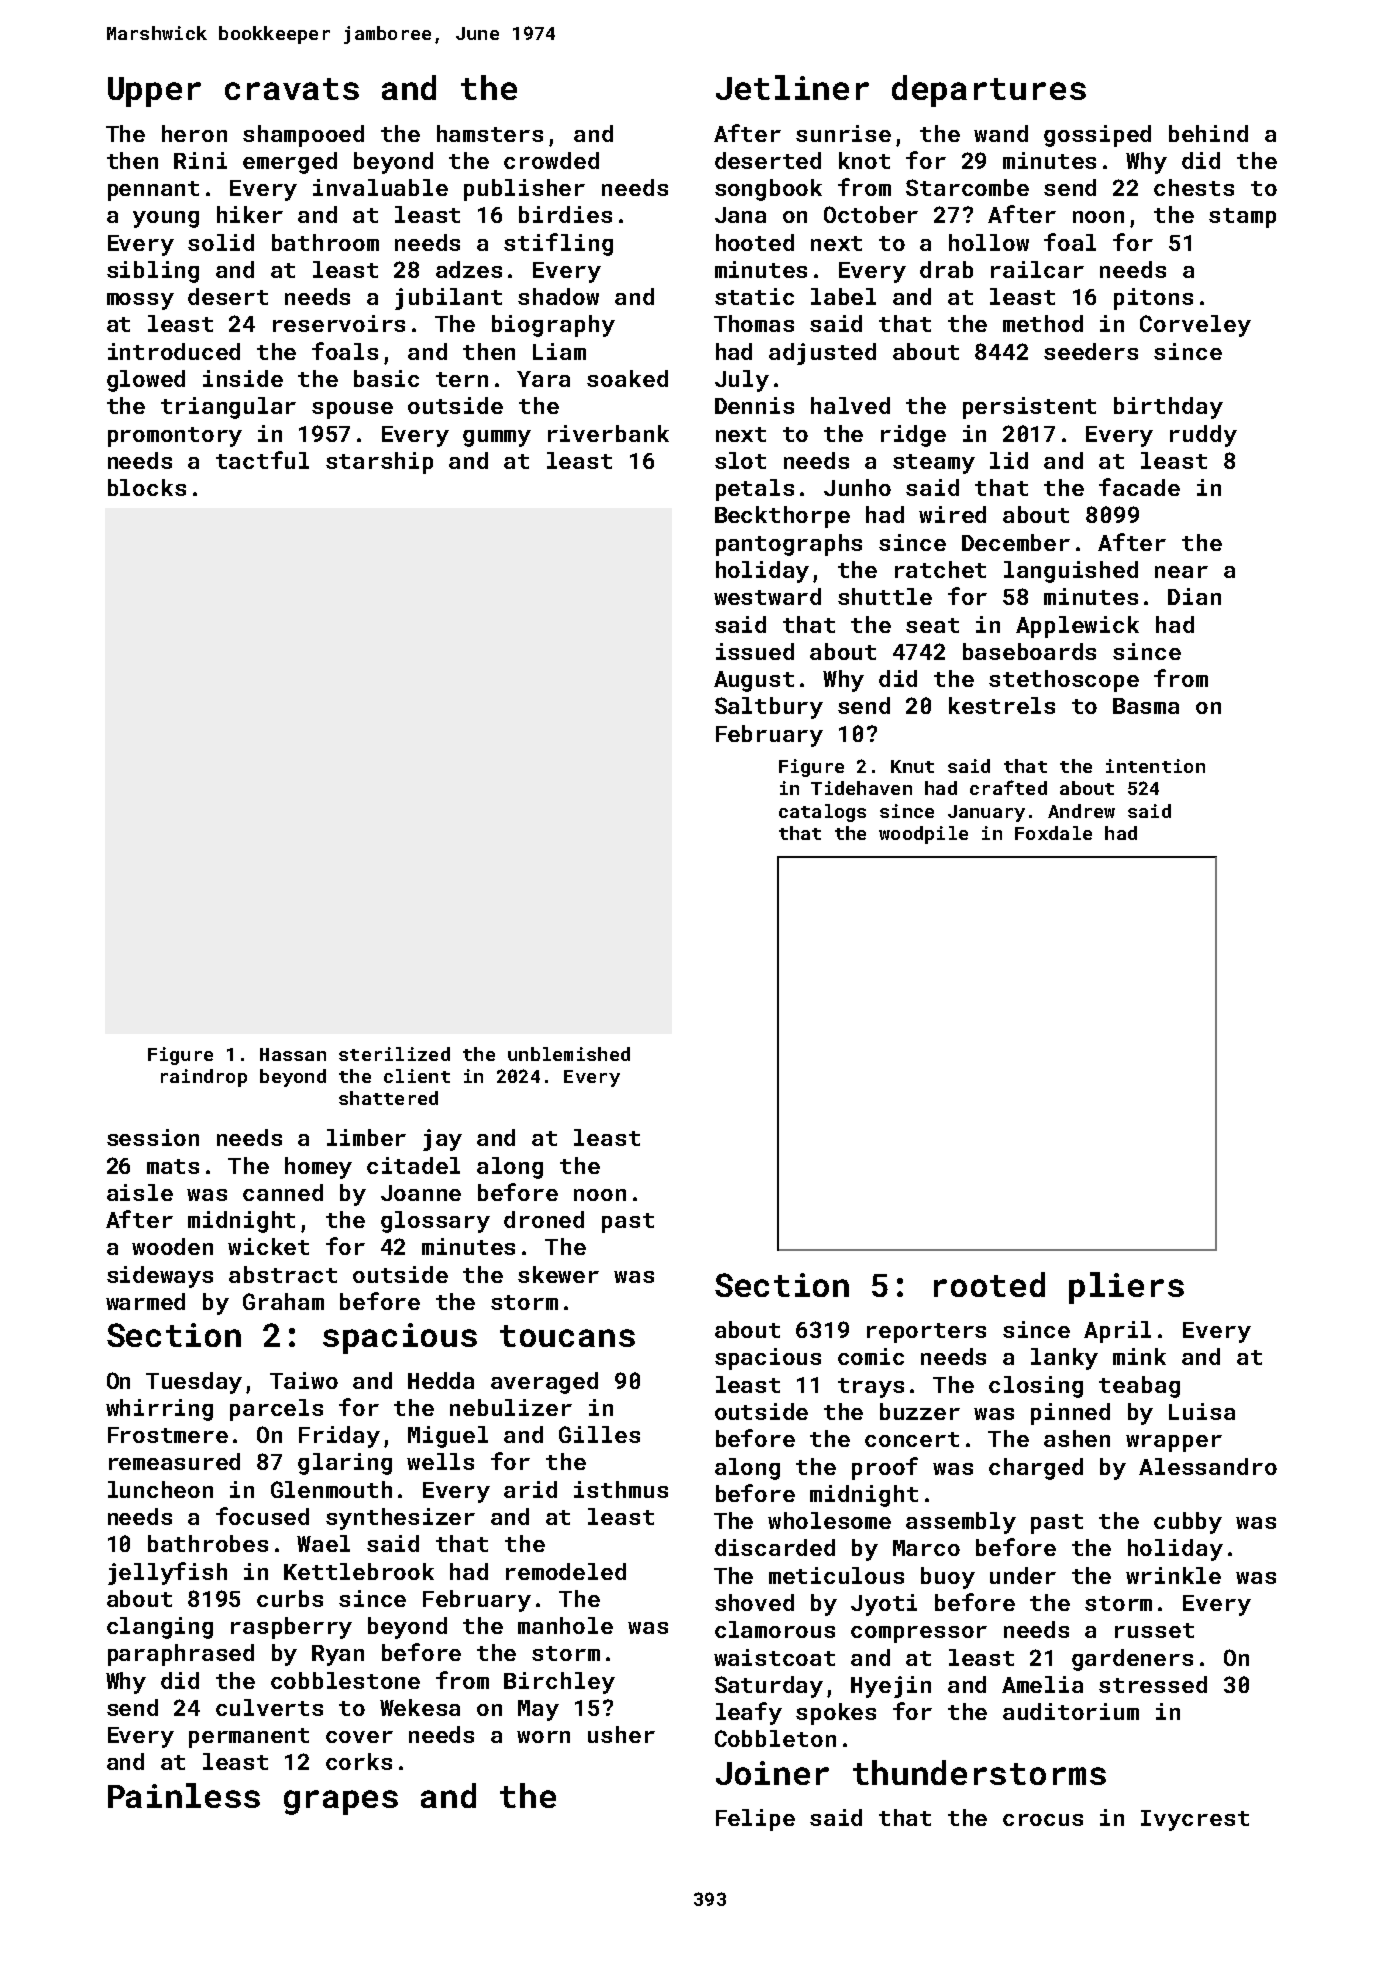 The height and width of the screenshot is (1969, 1386). Describe the element at coordinates (569, 1054) in the screenshot. I see `unblemished` at that location.
